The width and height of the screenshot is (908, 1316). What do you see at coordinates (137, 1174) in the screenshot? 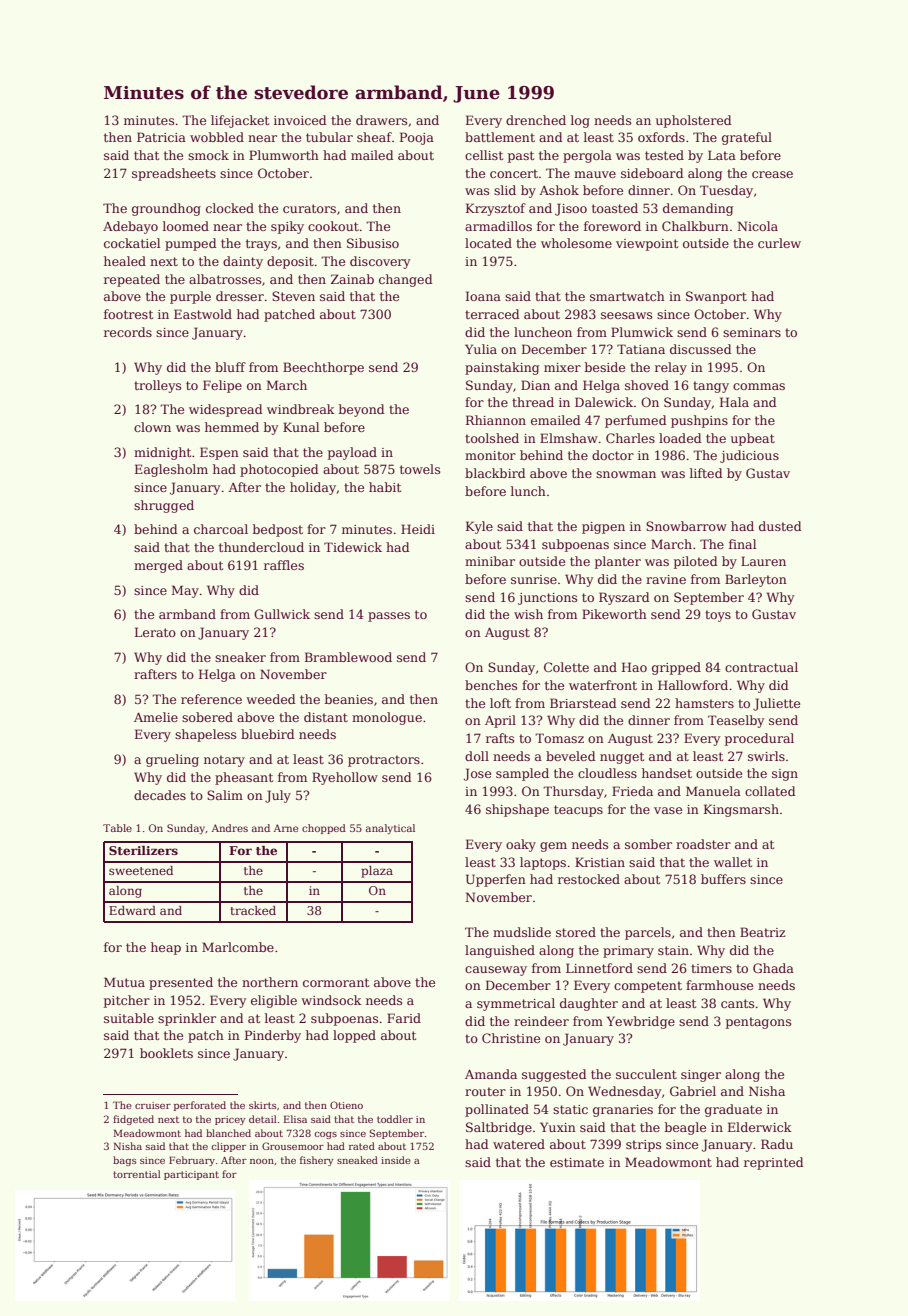
I see `torrential` at bounding box center [137, 1174].
